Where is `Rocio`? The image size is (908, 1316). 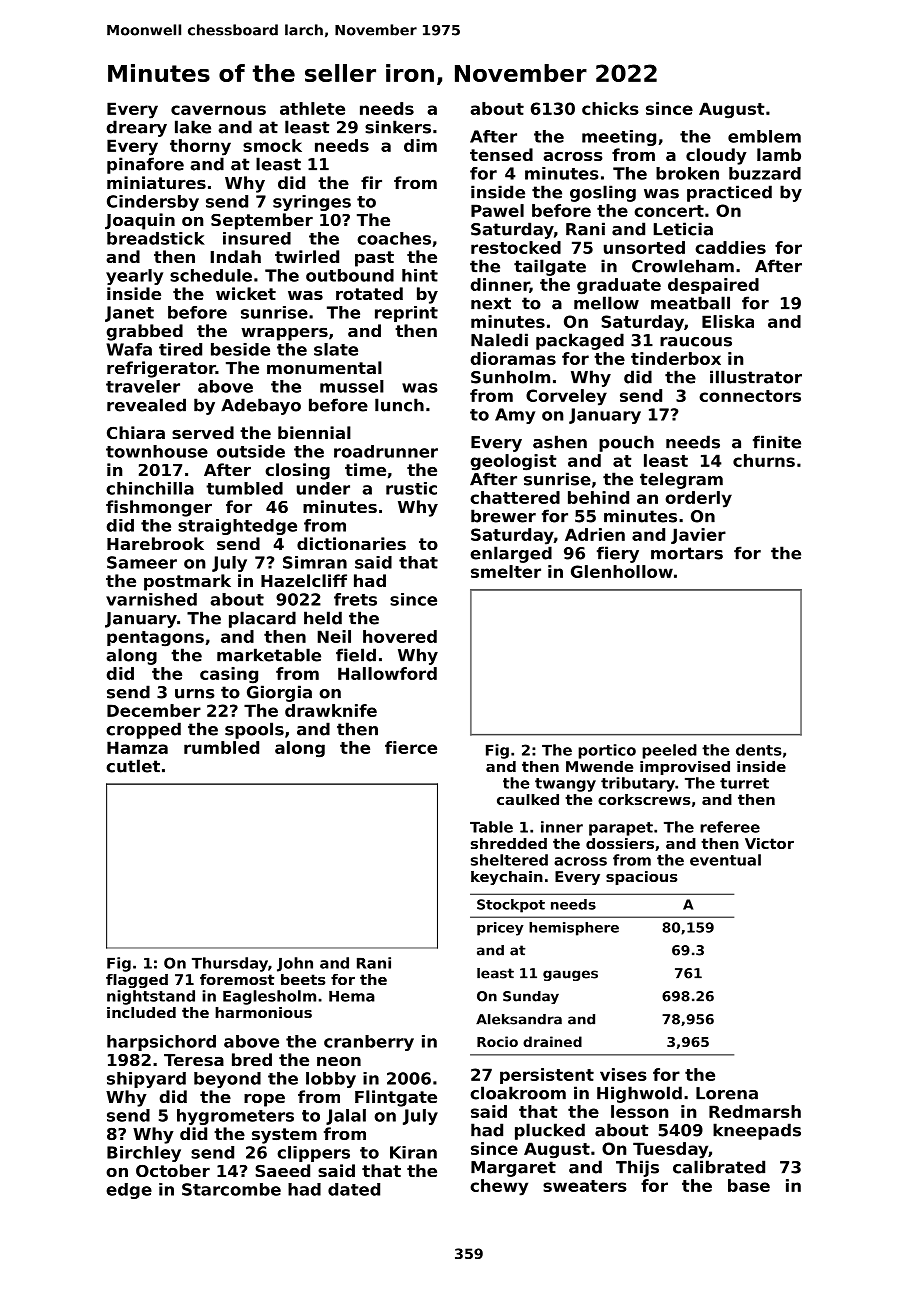 Rocio is located at coordinates (497, 1041).
